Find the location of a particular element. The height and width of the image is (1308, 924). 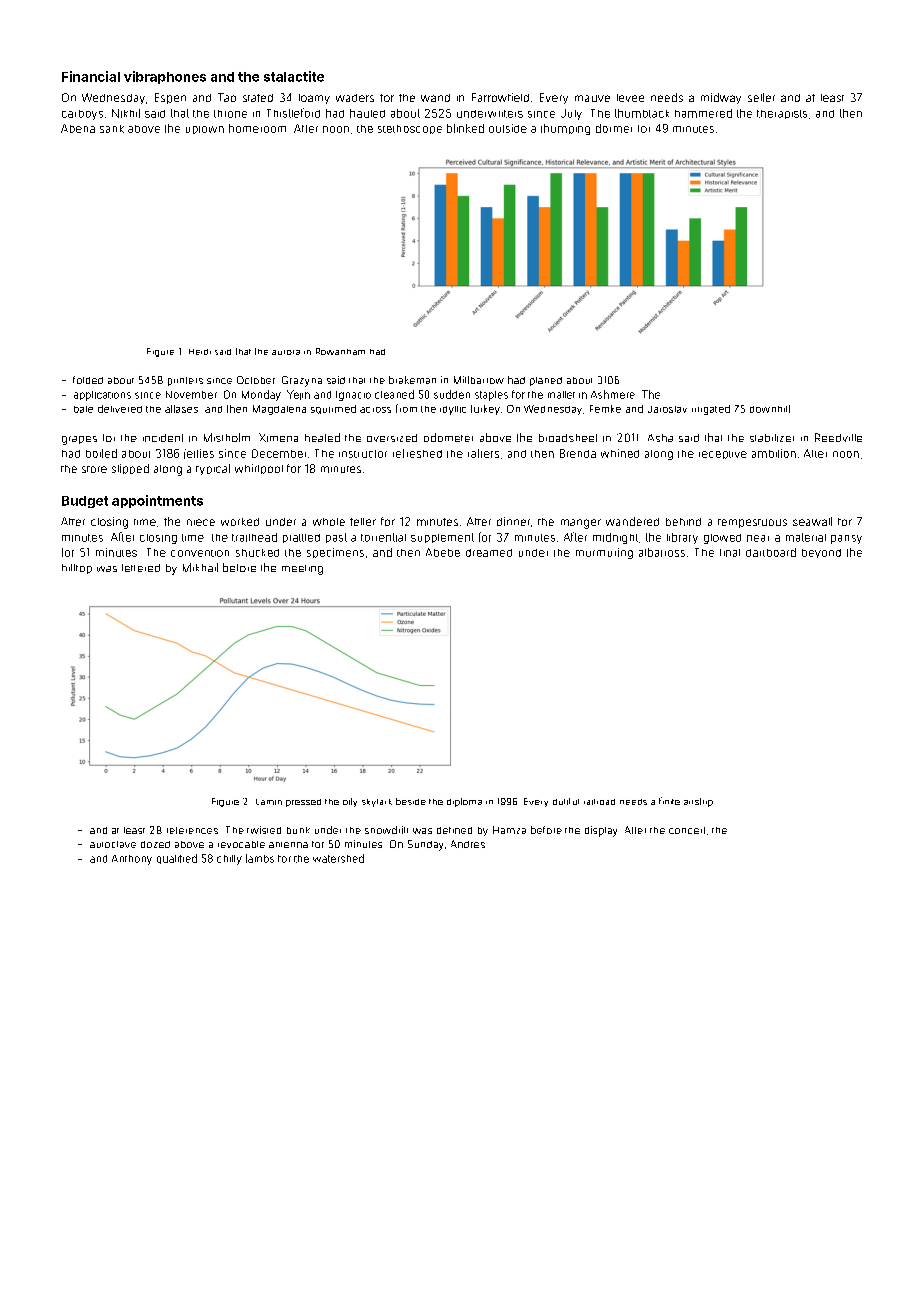

hilltop is located at coordinates (77, 569).
